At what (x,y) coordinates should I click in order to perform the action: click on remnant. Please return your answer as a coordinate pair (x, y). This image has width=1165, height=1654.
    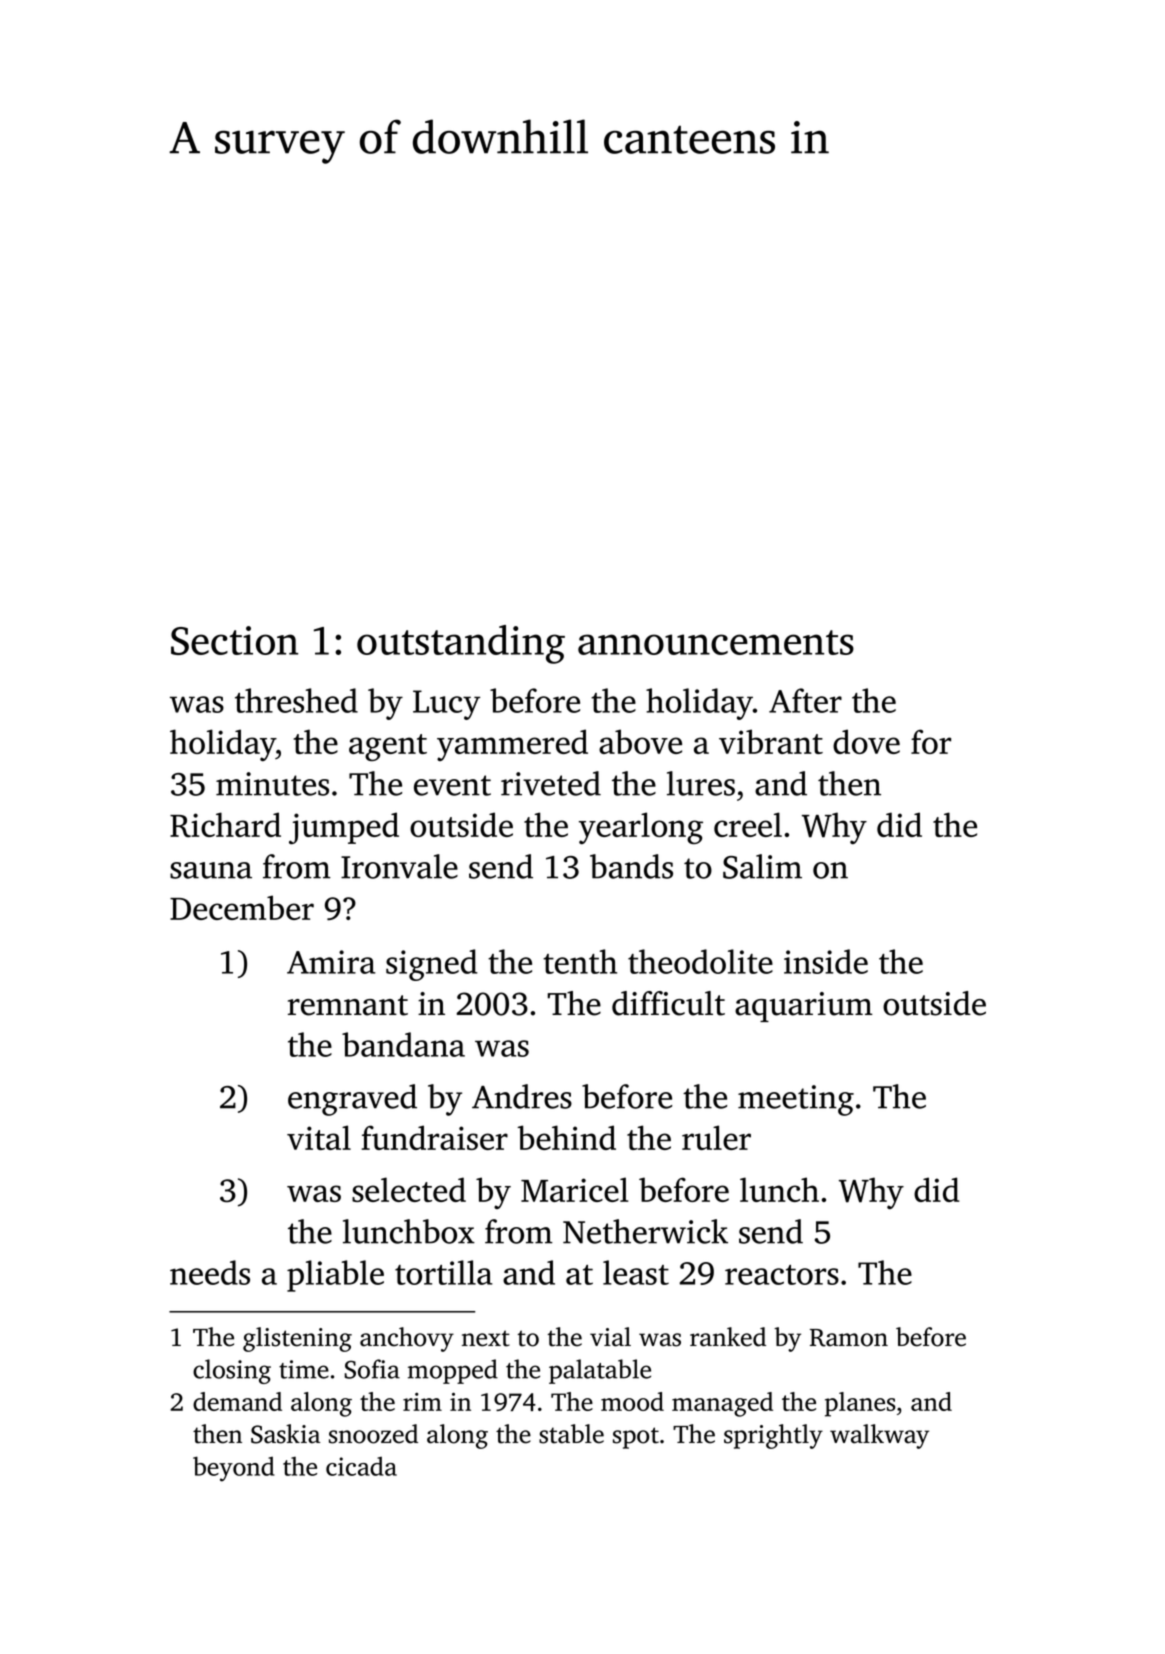
    Looking at the image, I should click on (348, 1005).
